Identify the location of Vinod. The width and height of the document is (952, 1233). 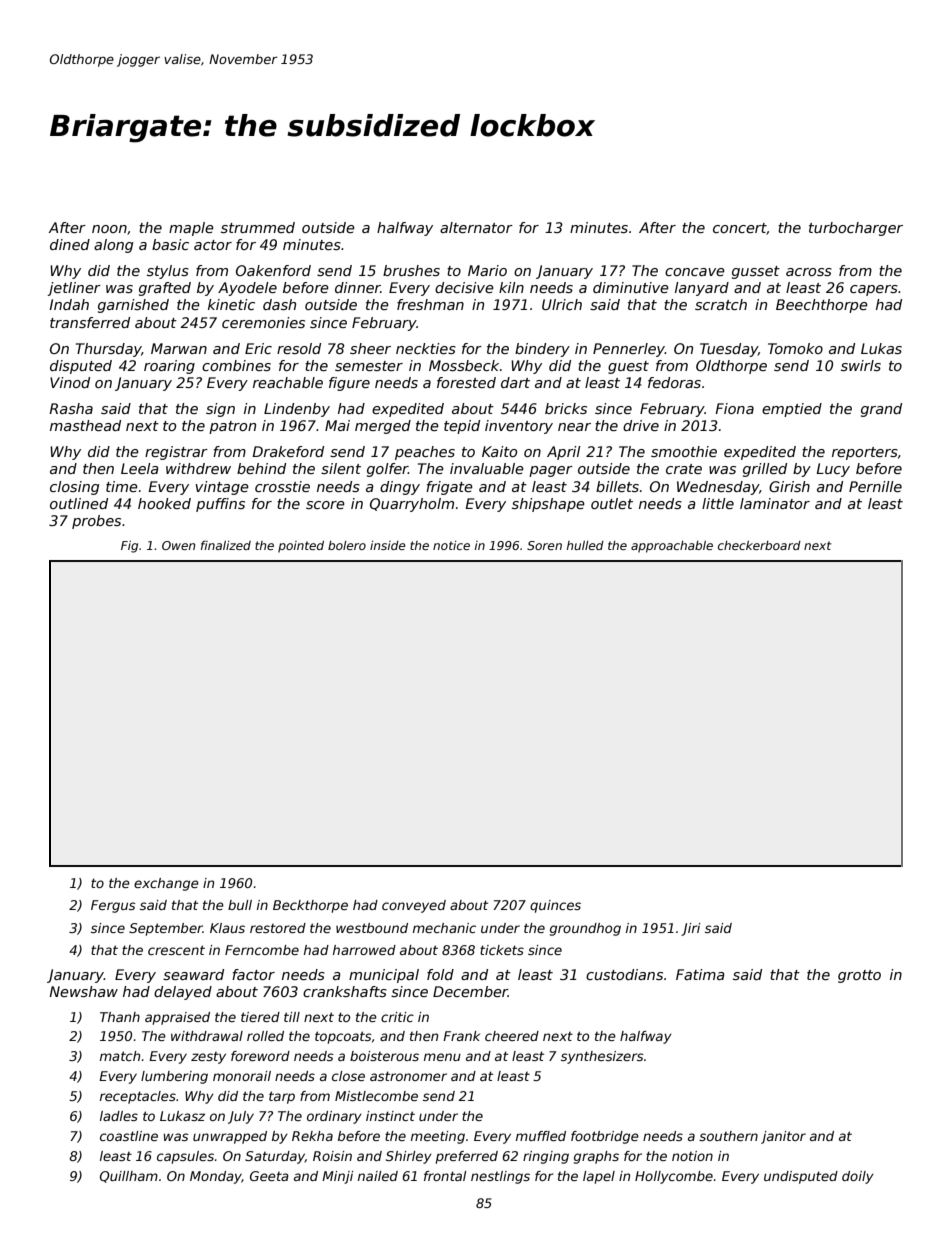
(70, 382).
